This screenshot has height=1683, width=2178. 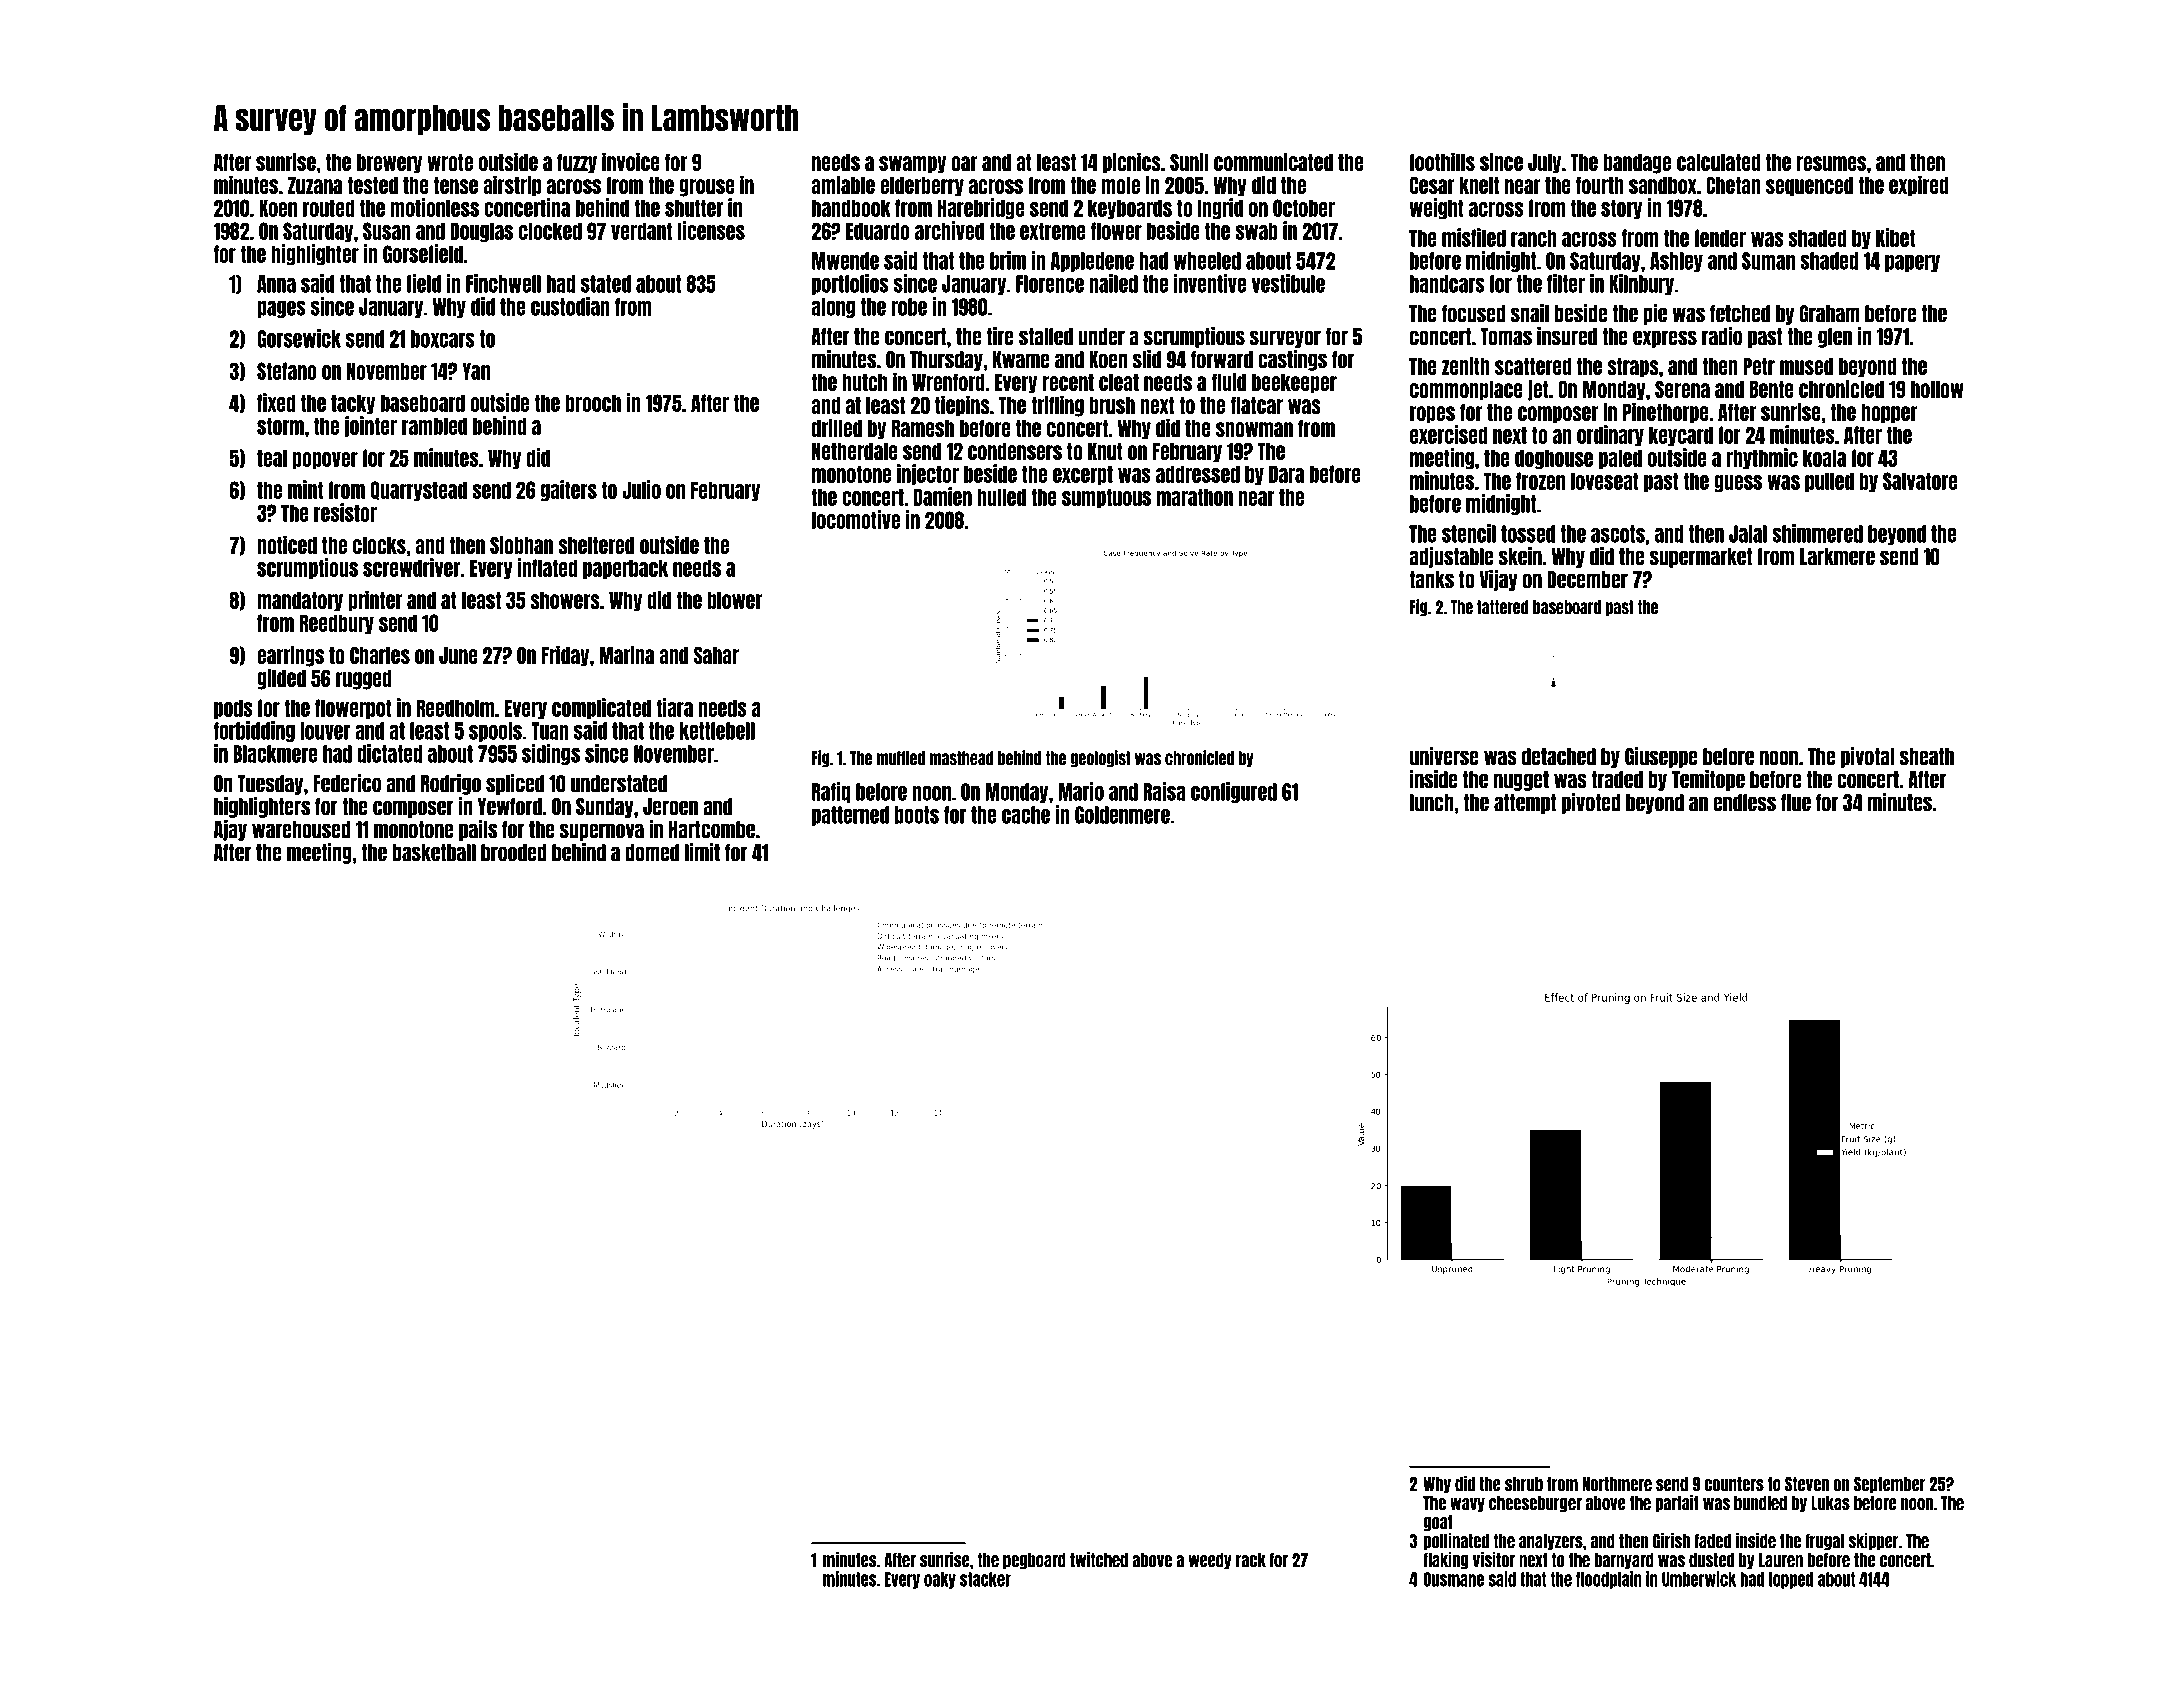 I want to click on brooded, so click(x=514, y=853).
